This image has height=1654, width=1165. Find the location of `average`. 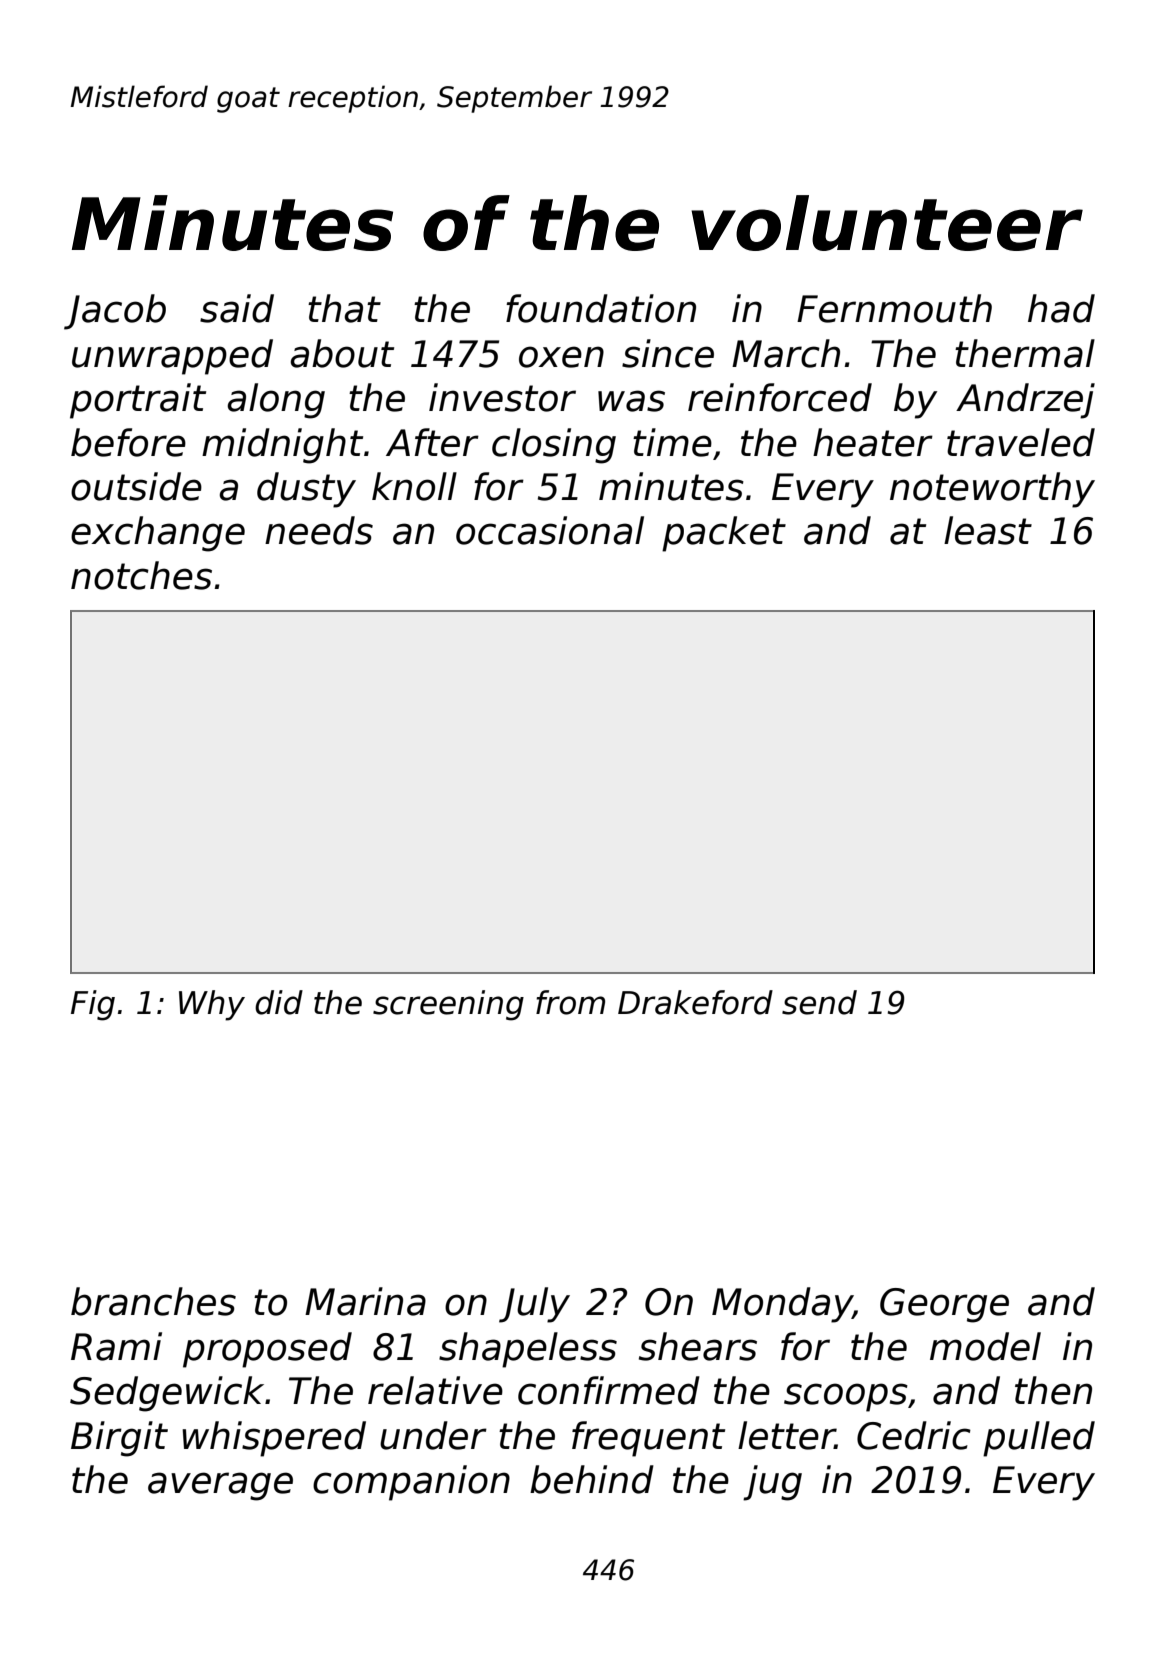

average is located at coordinates (220, 1486).
